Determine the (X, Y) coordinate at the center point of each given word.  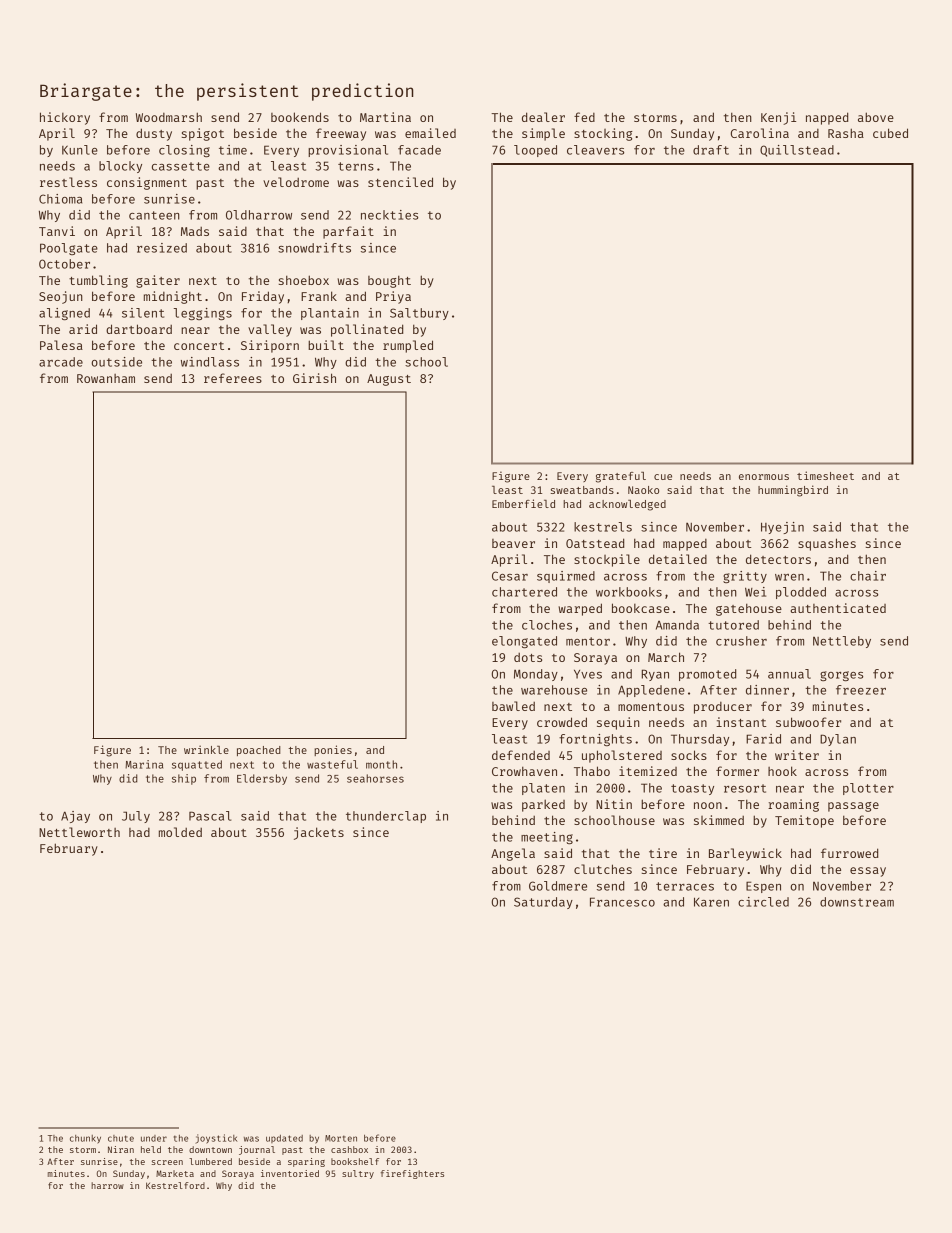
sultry (358, 1174)
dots (528, 657)
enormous (764, 477)
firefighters (412, 1174)
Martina (385, 117)
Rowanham (106, 378)
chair (868, 576)
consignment (147, 183)
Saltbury (419, 314)
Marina (144, 764)
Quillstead (797, 151)
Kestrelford (175, 1185)
